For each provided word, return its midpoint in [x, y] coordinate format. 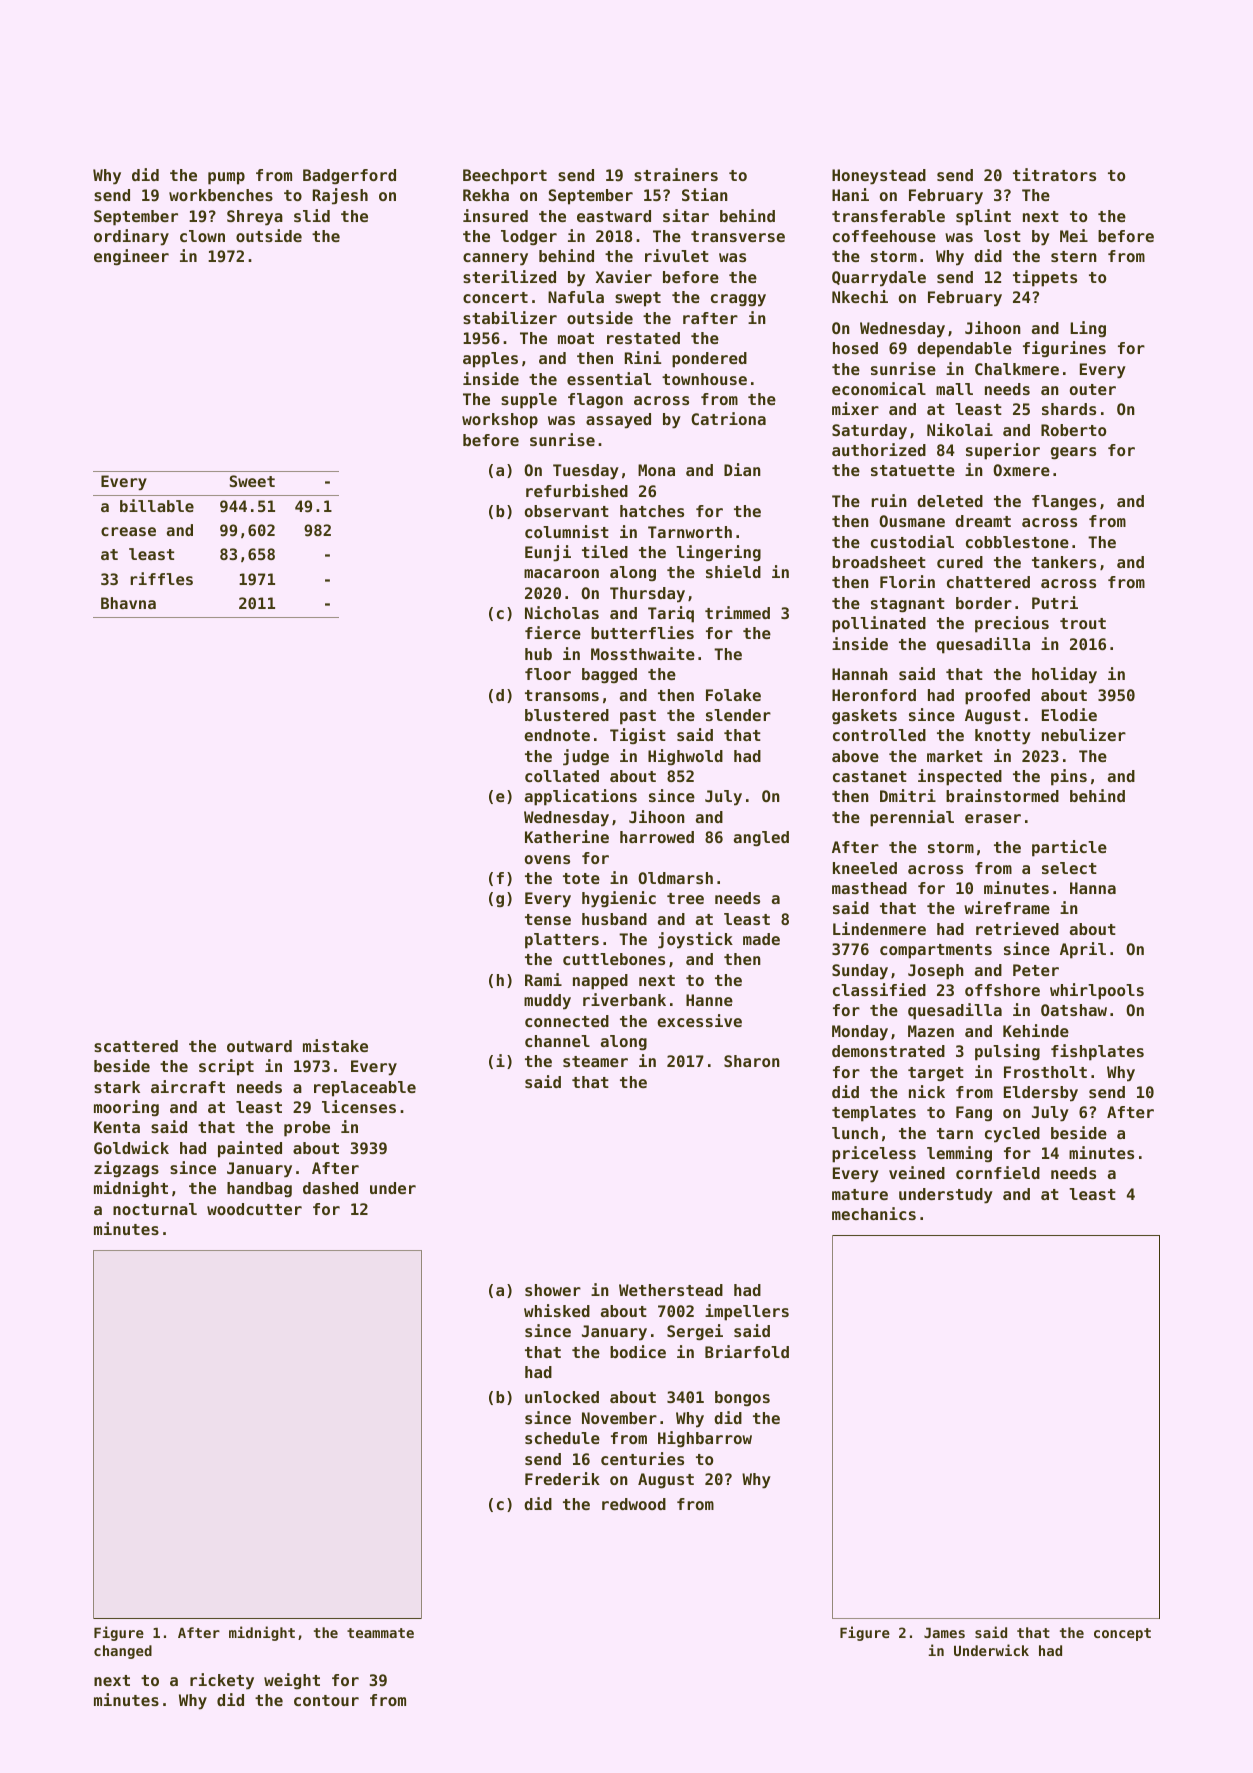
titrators [1054, 174]
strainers [676, 174]
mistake [335, 1045]
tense [548, 919]
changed [123, 1652]
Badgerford [349, 177]
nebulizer [1084, 734]
